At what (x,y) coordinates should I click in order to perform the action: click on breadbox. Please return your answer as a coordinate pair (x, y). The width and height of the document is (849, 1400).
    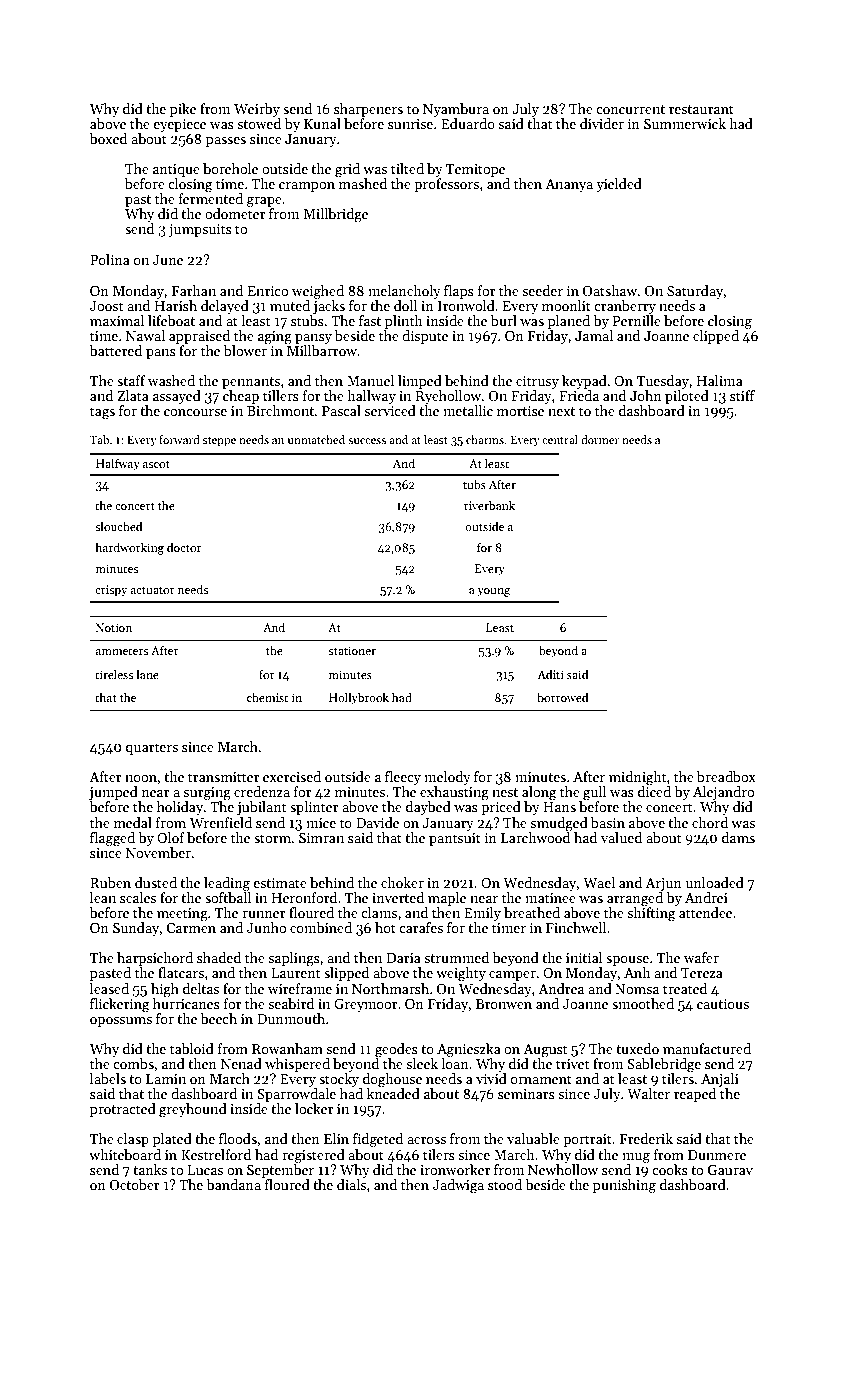
    Looking at the image, I should click on (726, 776).
